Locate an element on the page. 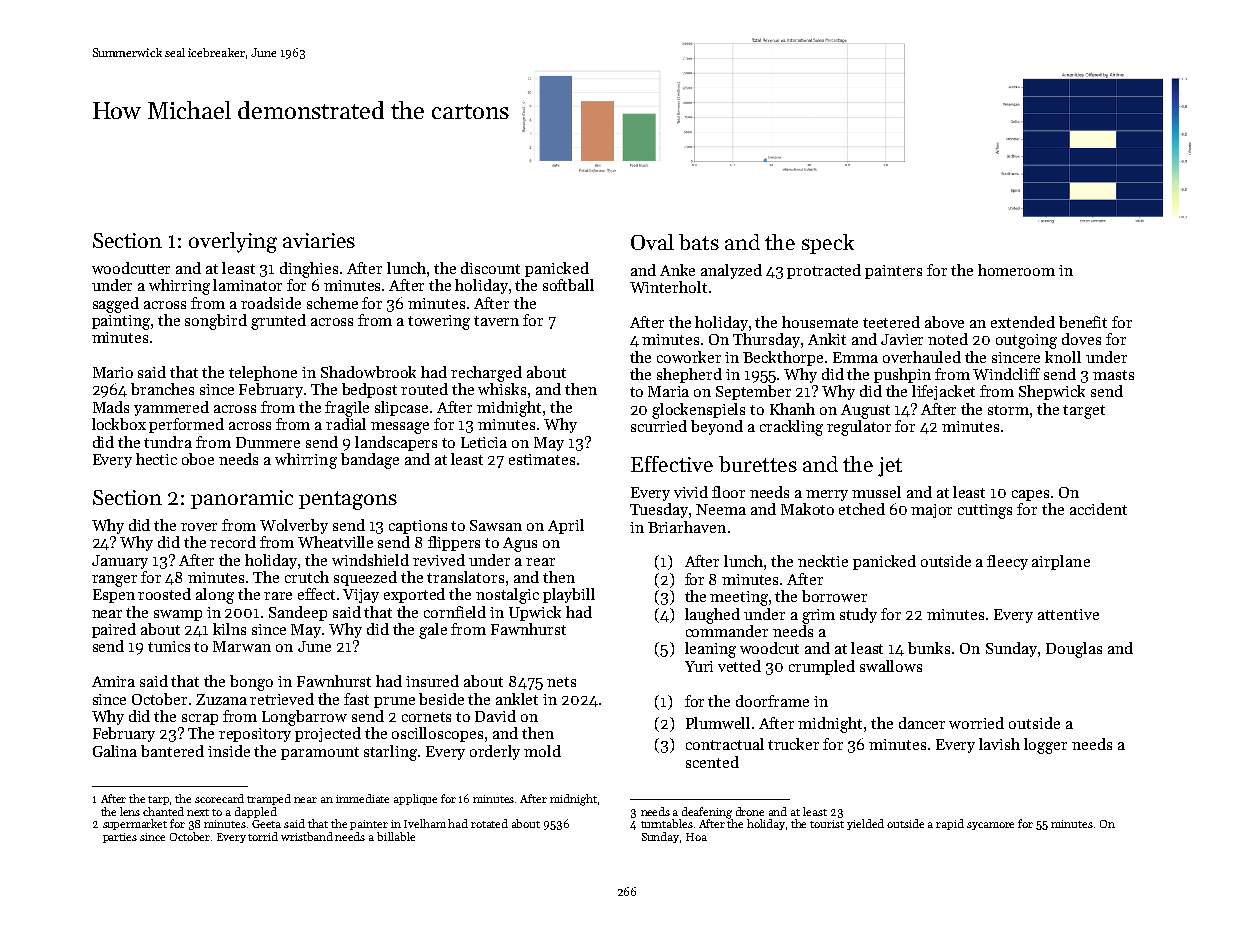 The image size is (1233, 952). logger is located at coordinates (1045, 746).
